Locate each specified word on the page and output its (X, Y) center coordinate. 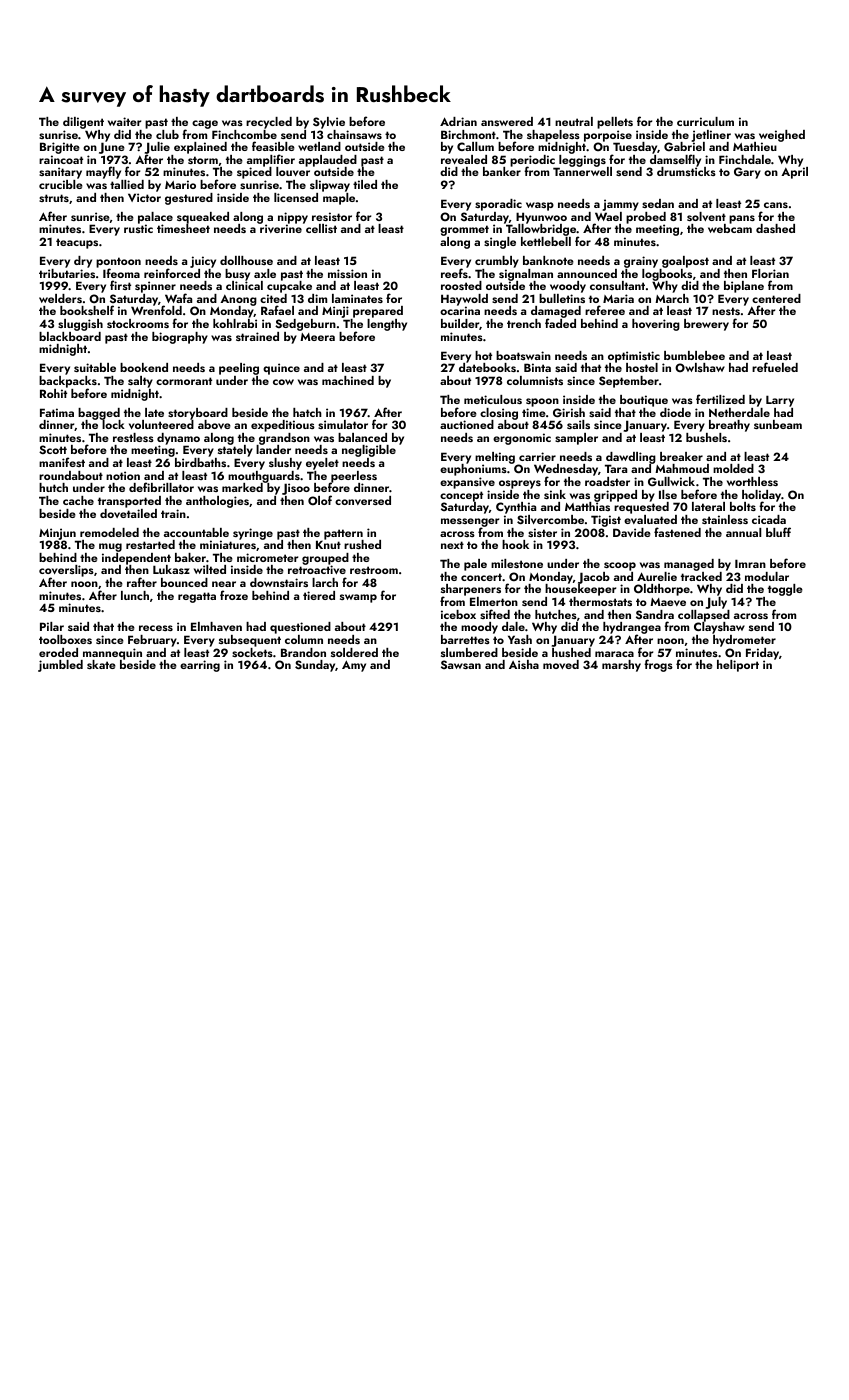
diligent (83, 123)
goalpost (685, 262)
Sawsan (461, 664)
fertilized (720, 399)
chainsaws (354, 134)
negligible (369, 451)
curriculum (705, 121)
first (120, 285)
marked (242, 487)
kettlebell (546, 241)
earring (200, 666)
